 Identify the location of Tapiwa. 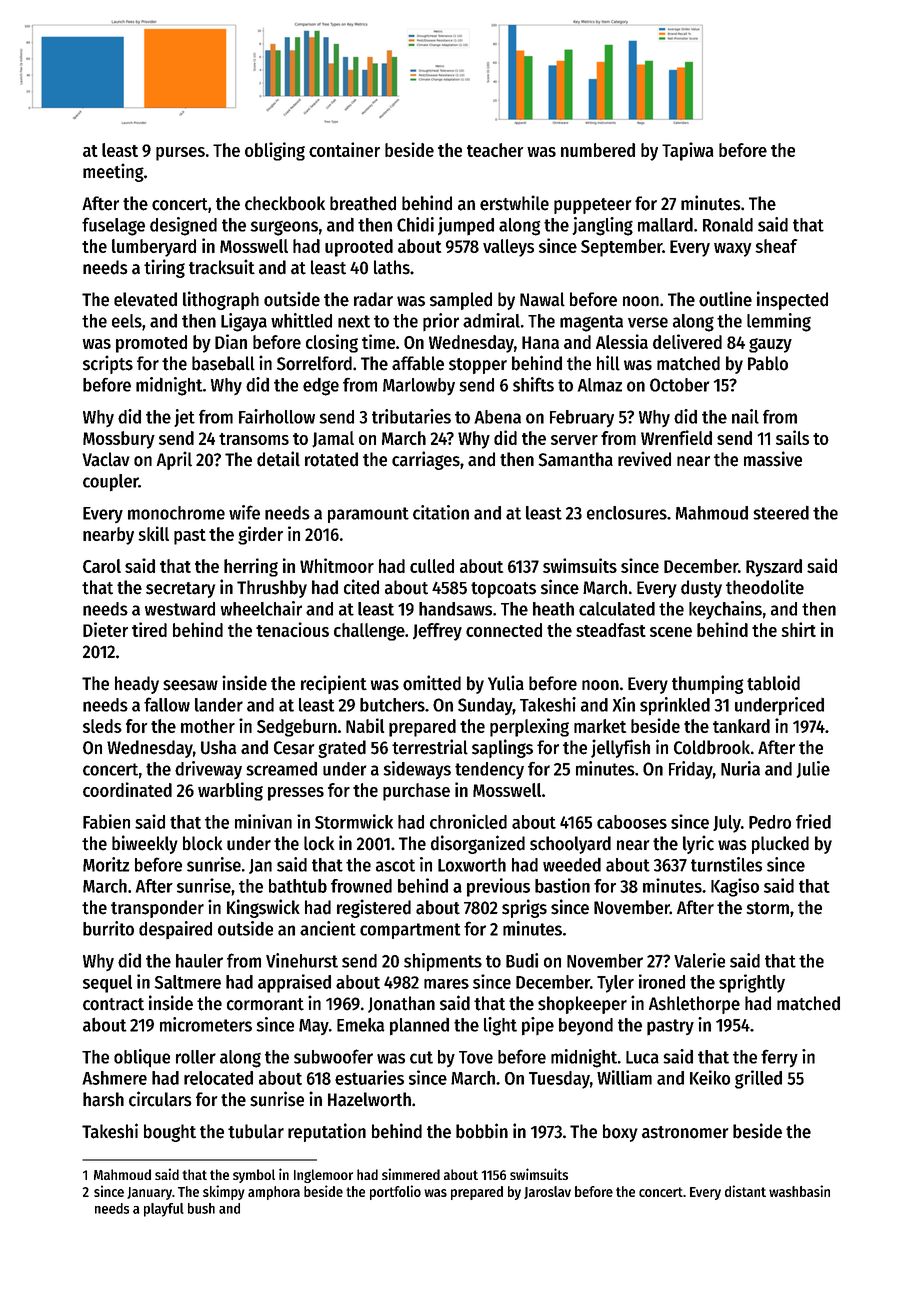
(688, 151).
